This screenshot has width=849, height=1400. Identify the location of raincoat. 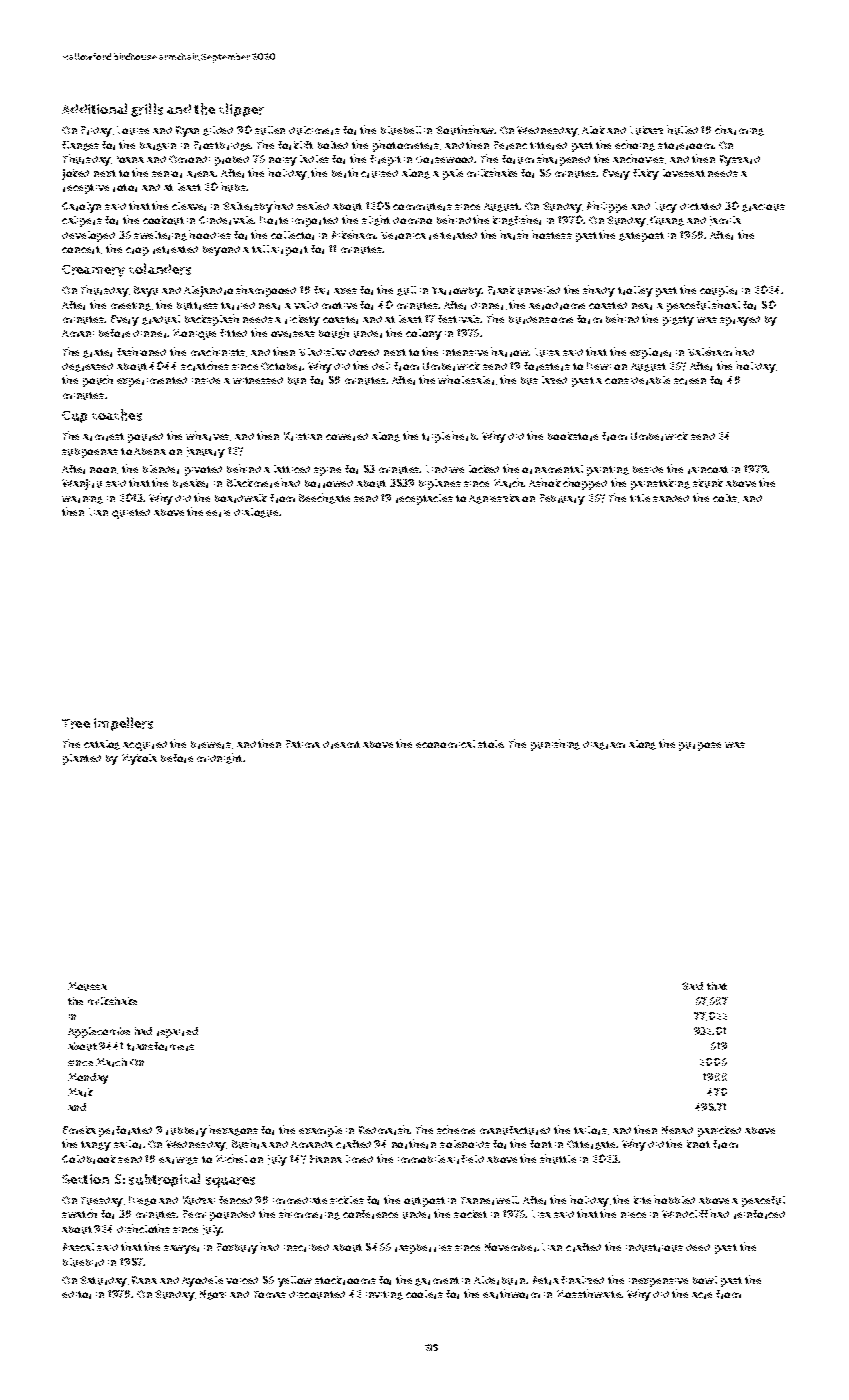
(708, 470).
